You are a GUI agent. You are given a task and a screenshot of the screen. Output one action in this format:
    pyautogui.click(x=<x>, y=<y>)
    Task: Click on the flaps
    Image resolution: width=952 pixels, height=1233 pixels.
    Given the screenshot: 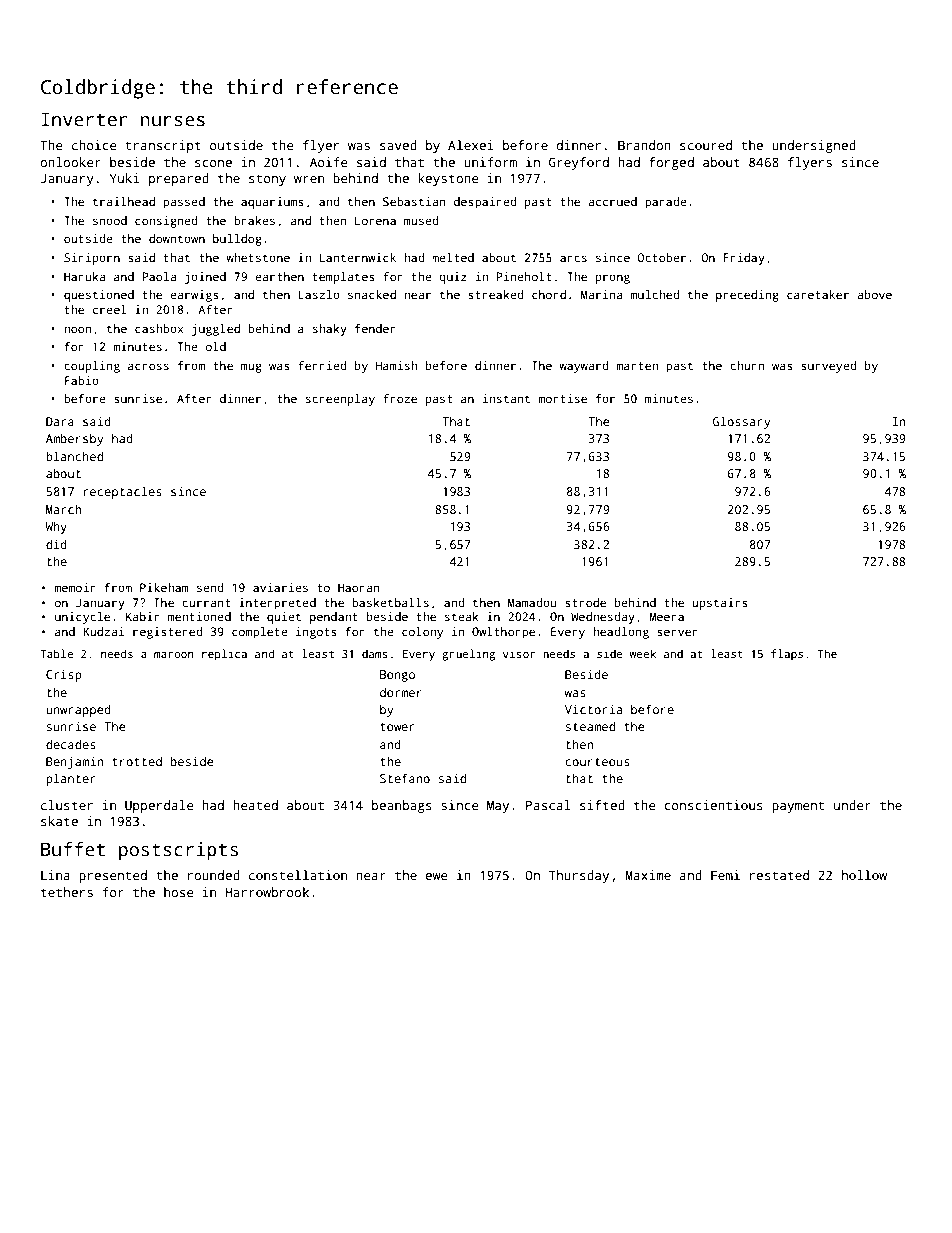 What is the action you would take?
    pyautogui.click(x=787, y=655)
